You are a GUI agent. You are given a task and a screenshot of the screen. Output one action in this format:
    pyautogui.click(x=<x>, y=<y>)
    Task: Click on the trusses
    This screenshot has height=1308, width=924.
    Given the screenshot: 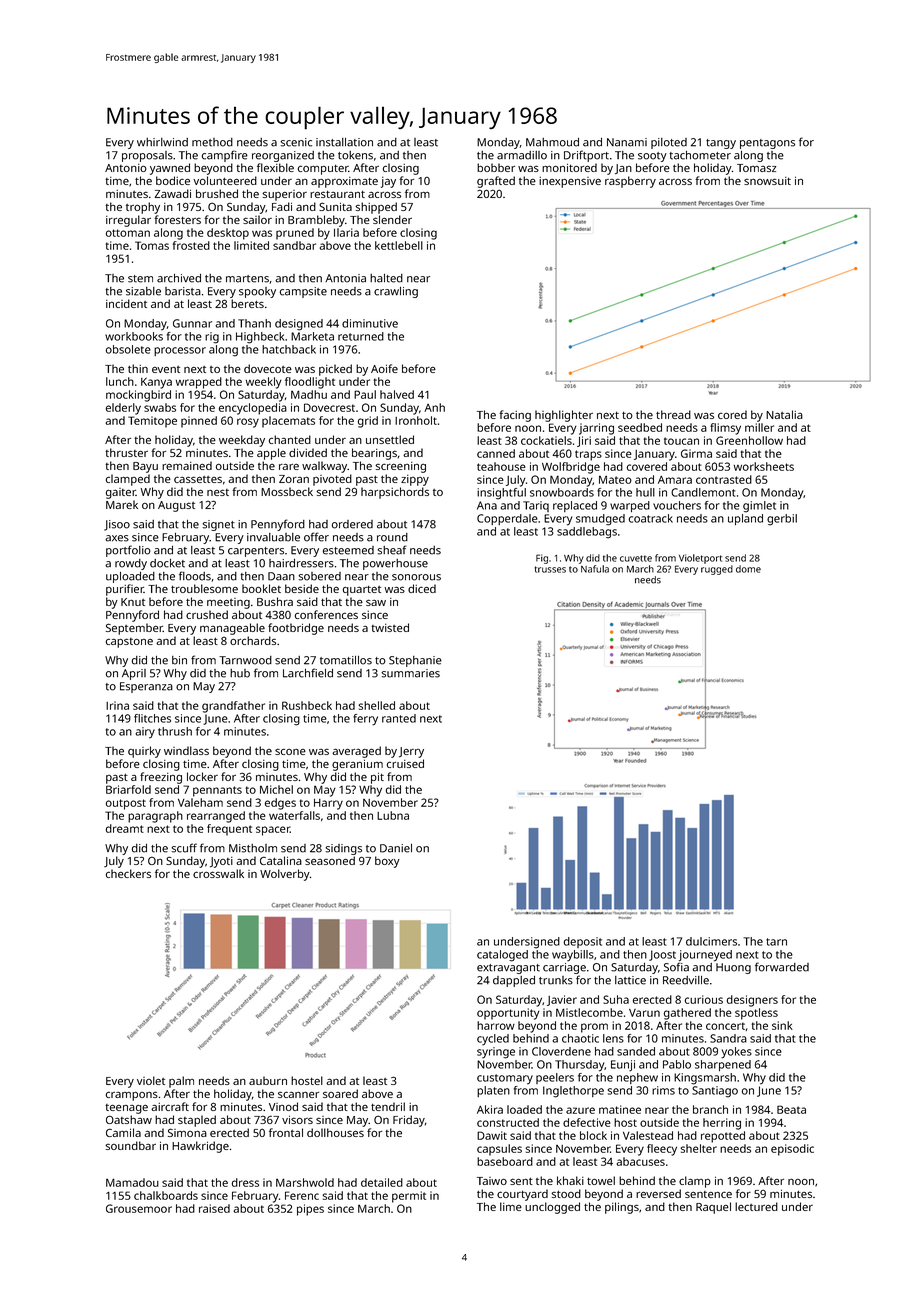 What is the action you would take?
    pyautogui.click(x=550, y=569)
